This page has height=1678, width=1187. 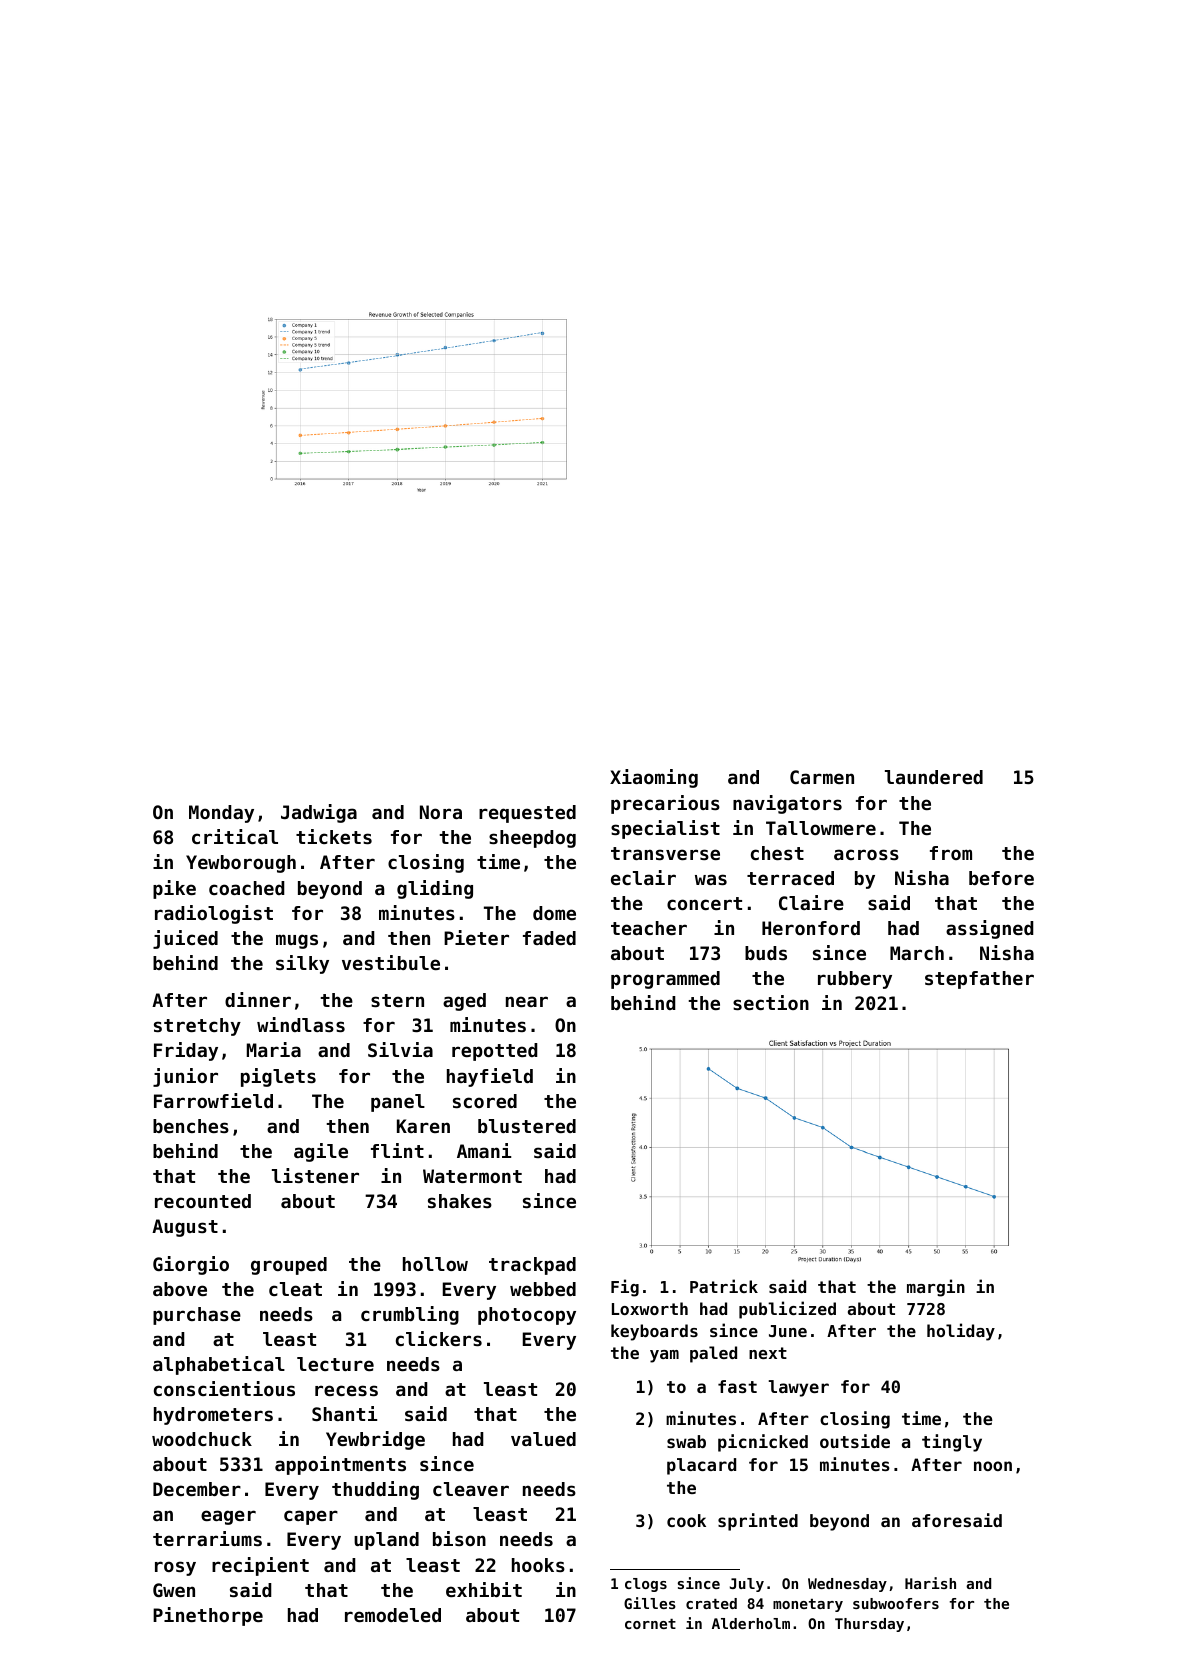 I want to click on tingly, so click(x=952, y=1443).
